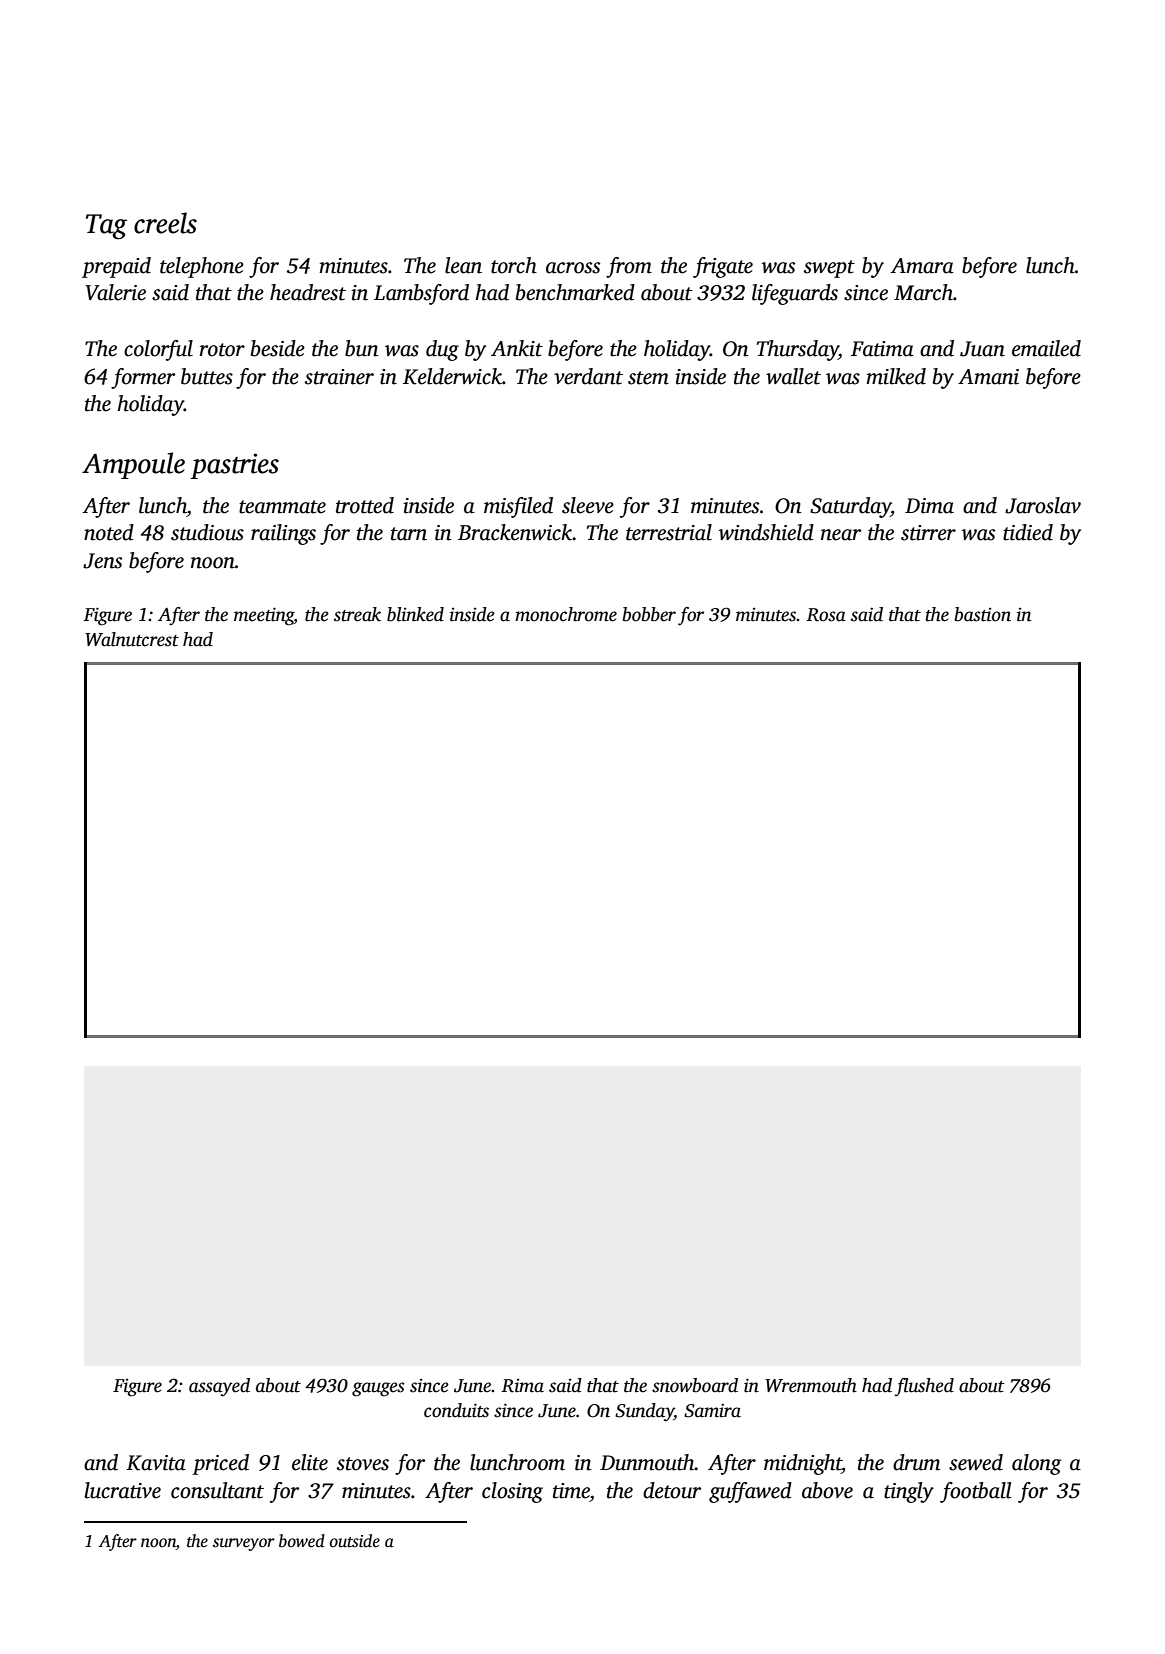  Describe the element at coordinates (829, 269) in the screenshot. I see `swept` at that location.
